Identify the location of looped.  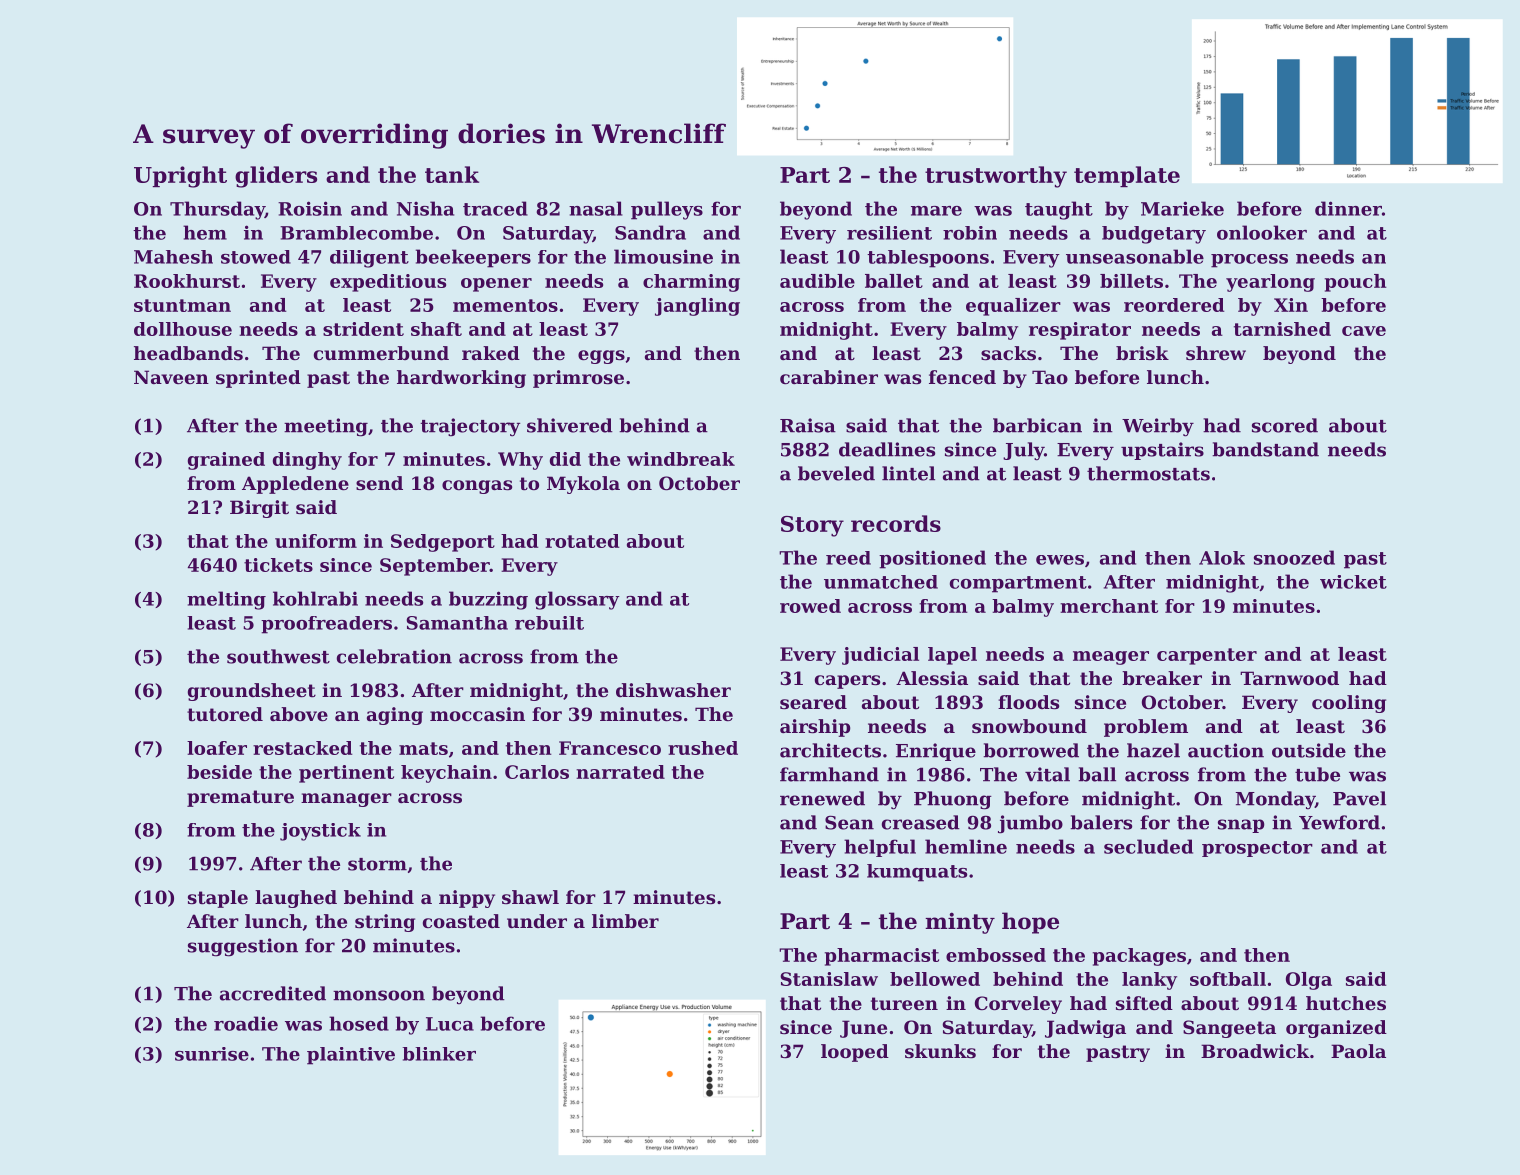
(855, 1053).
